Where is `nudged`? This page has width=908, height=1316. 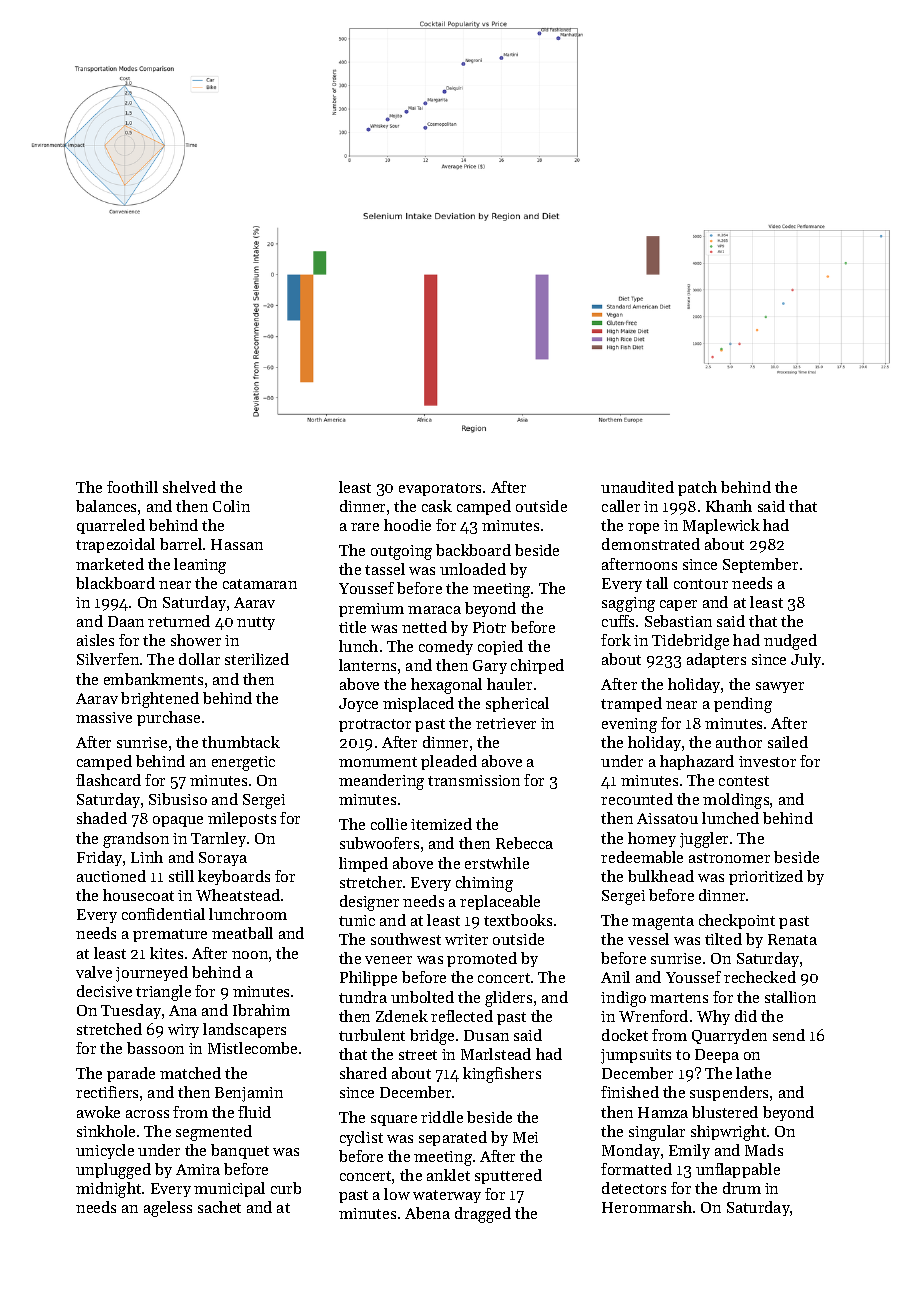 nudged is located at coordinates (790, 642).
